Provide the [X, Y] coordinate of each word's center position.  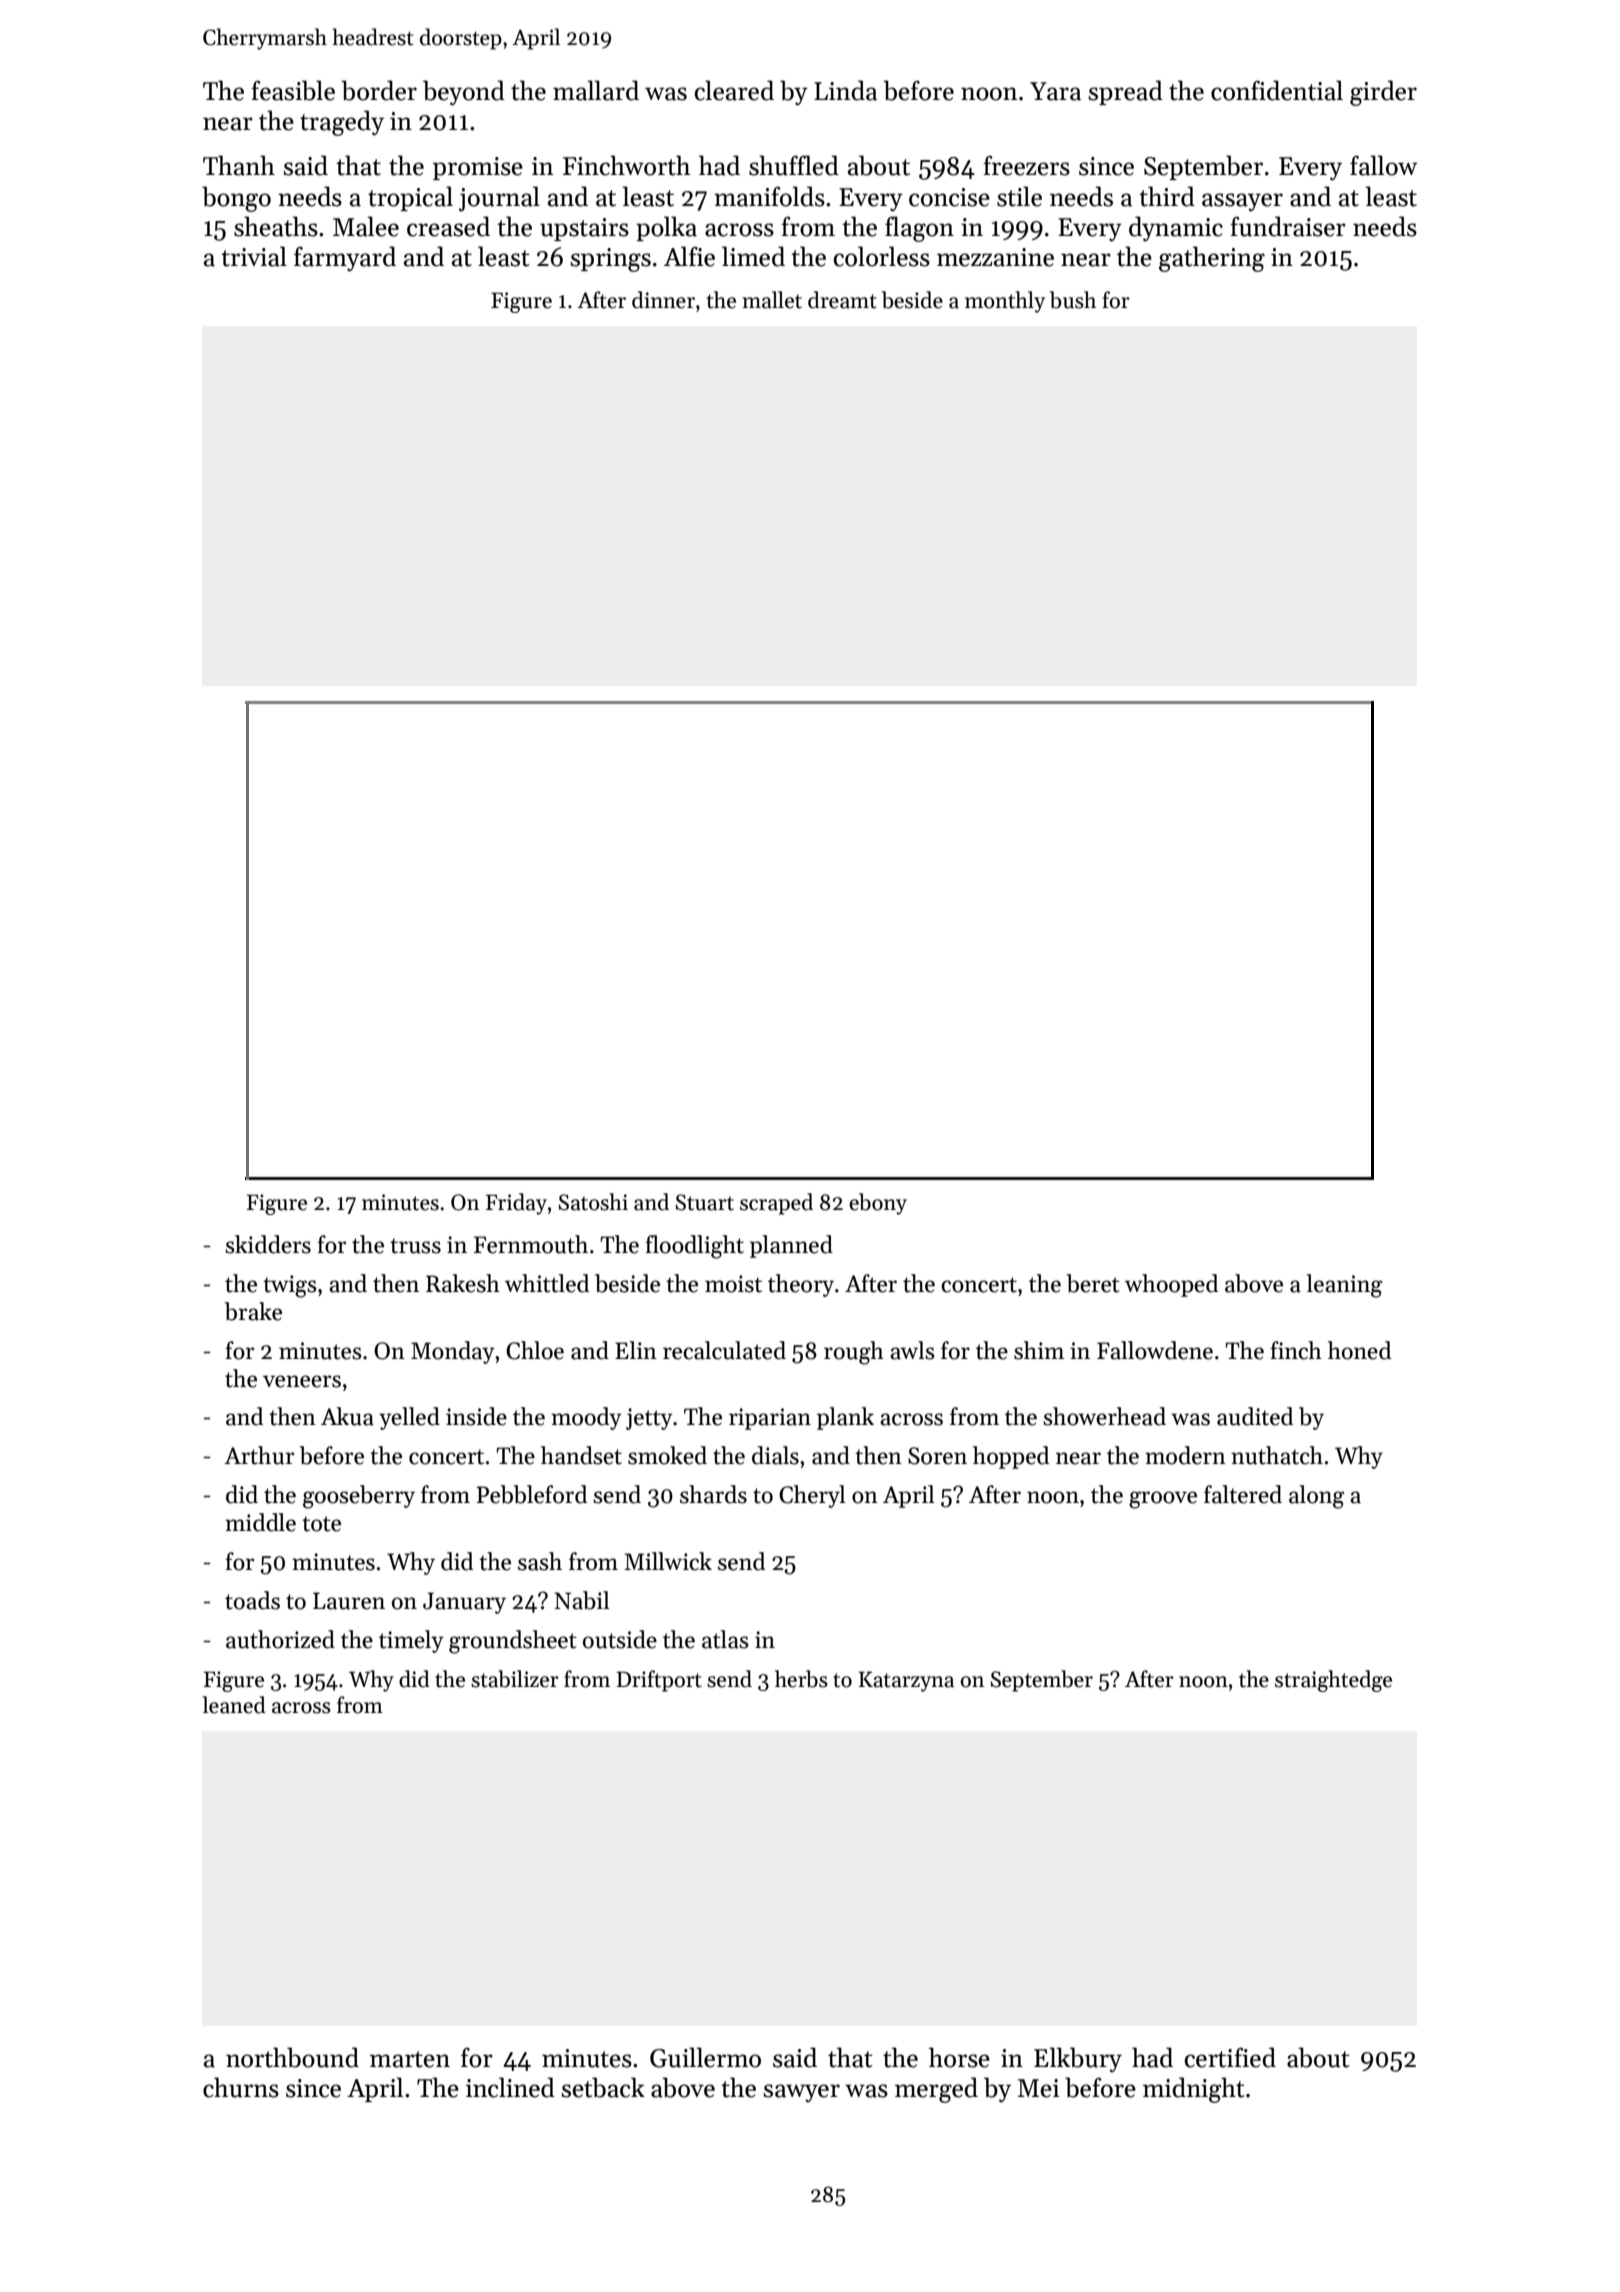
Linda [845, 90]
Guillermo [705, 2057]
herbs [801, 1679]
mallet [772, 300]
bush [1073, 300]
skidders [268, 1244]
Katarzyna [906, 1681]
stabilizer [515, 1679]
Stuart [705, 1202]
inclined [510, 2087]
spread [1125, 92]
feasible [293, 90]
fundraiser [1288, 226]
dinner [663, 300]
